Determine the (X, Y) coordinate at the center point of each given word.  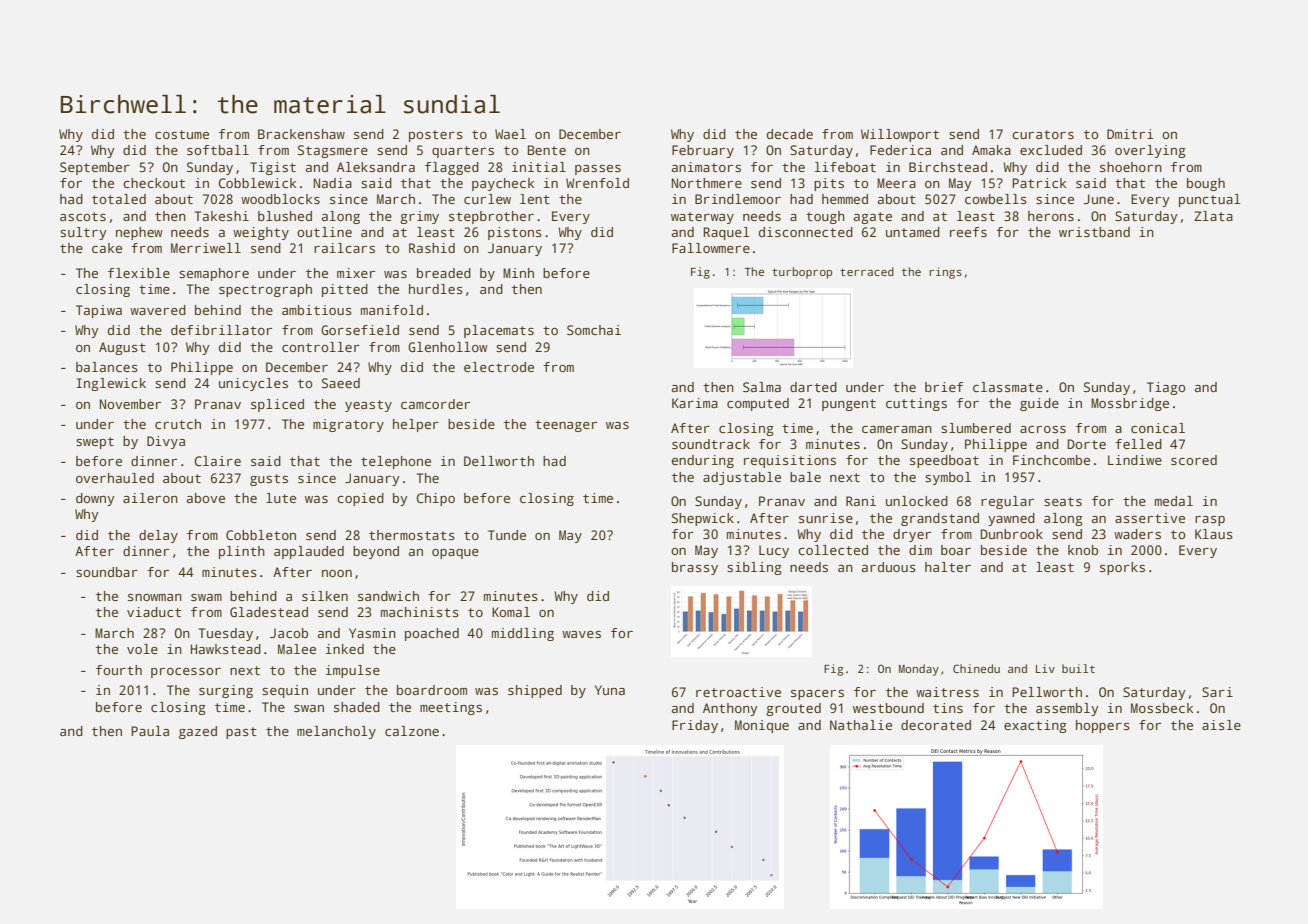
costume (182, 134)
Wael (510, 134)
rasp (1210, 521)
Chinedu (976, 668)
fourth (119, 670)
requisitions (790, 461)
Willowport (900, 135)
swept (95, 443)
